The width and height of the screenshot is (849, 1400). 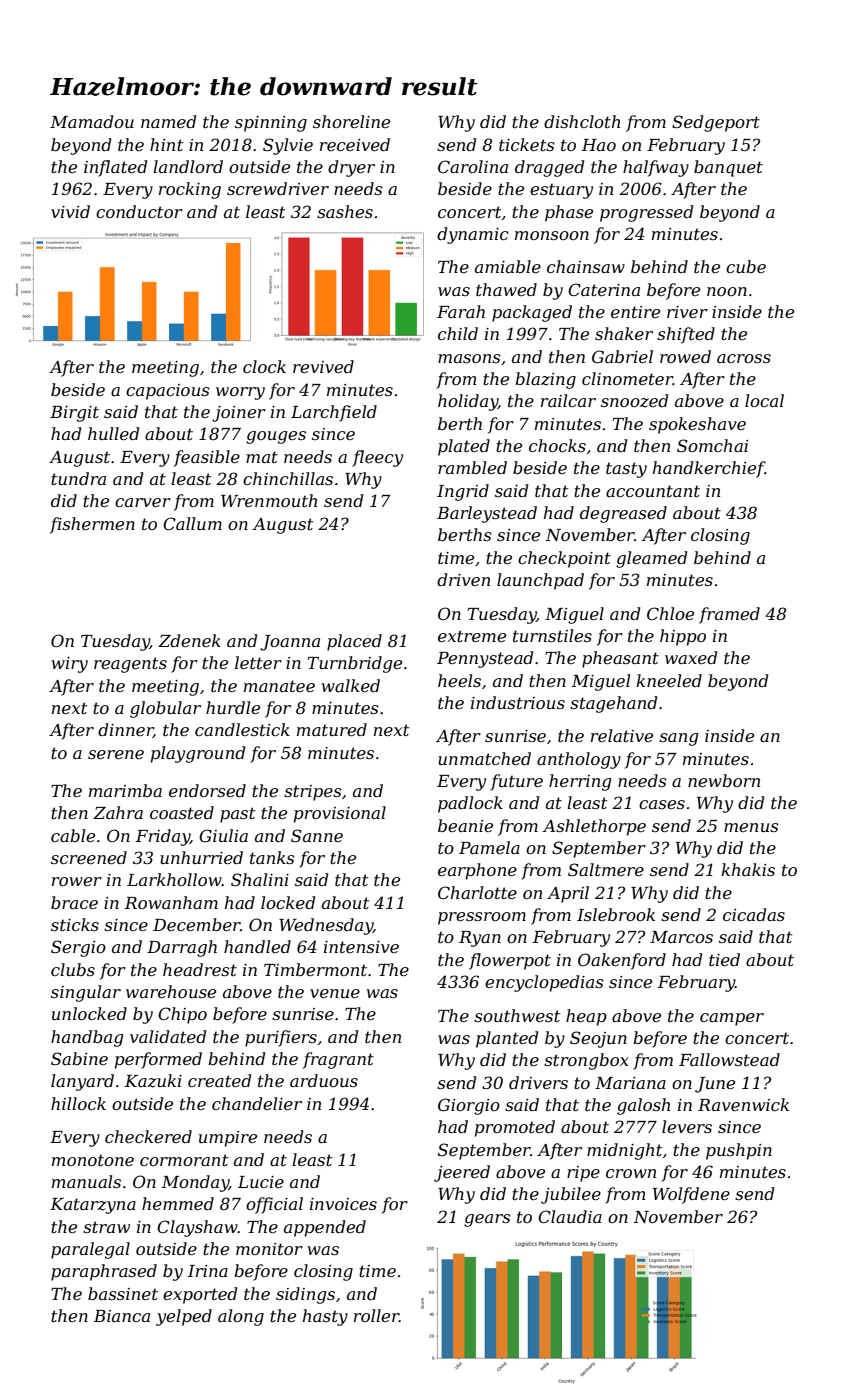 I want to click on matured, so click(x=332, y=729).
